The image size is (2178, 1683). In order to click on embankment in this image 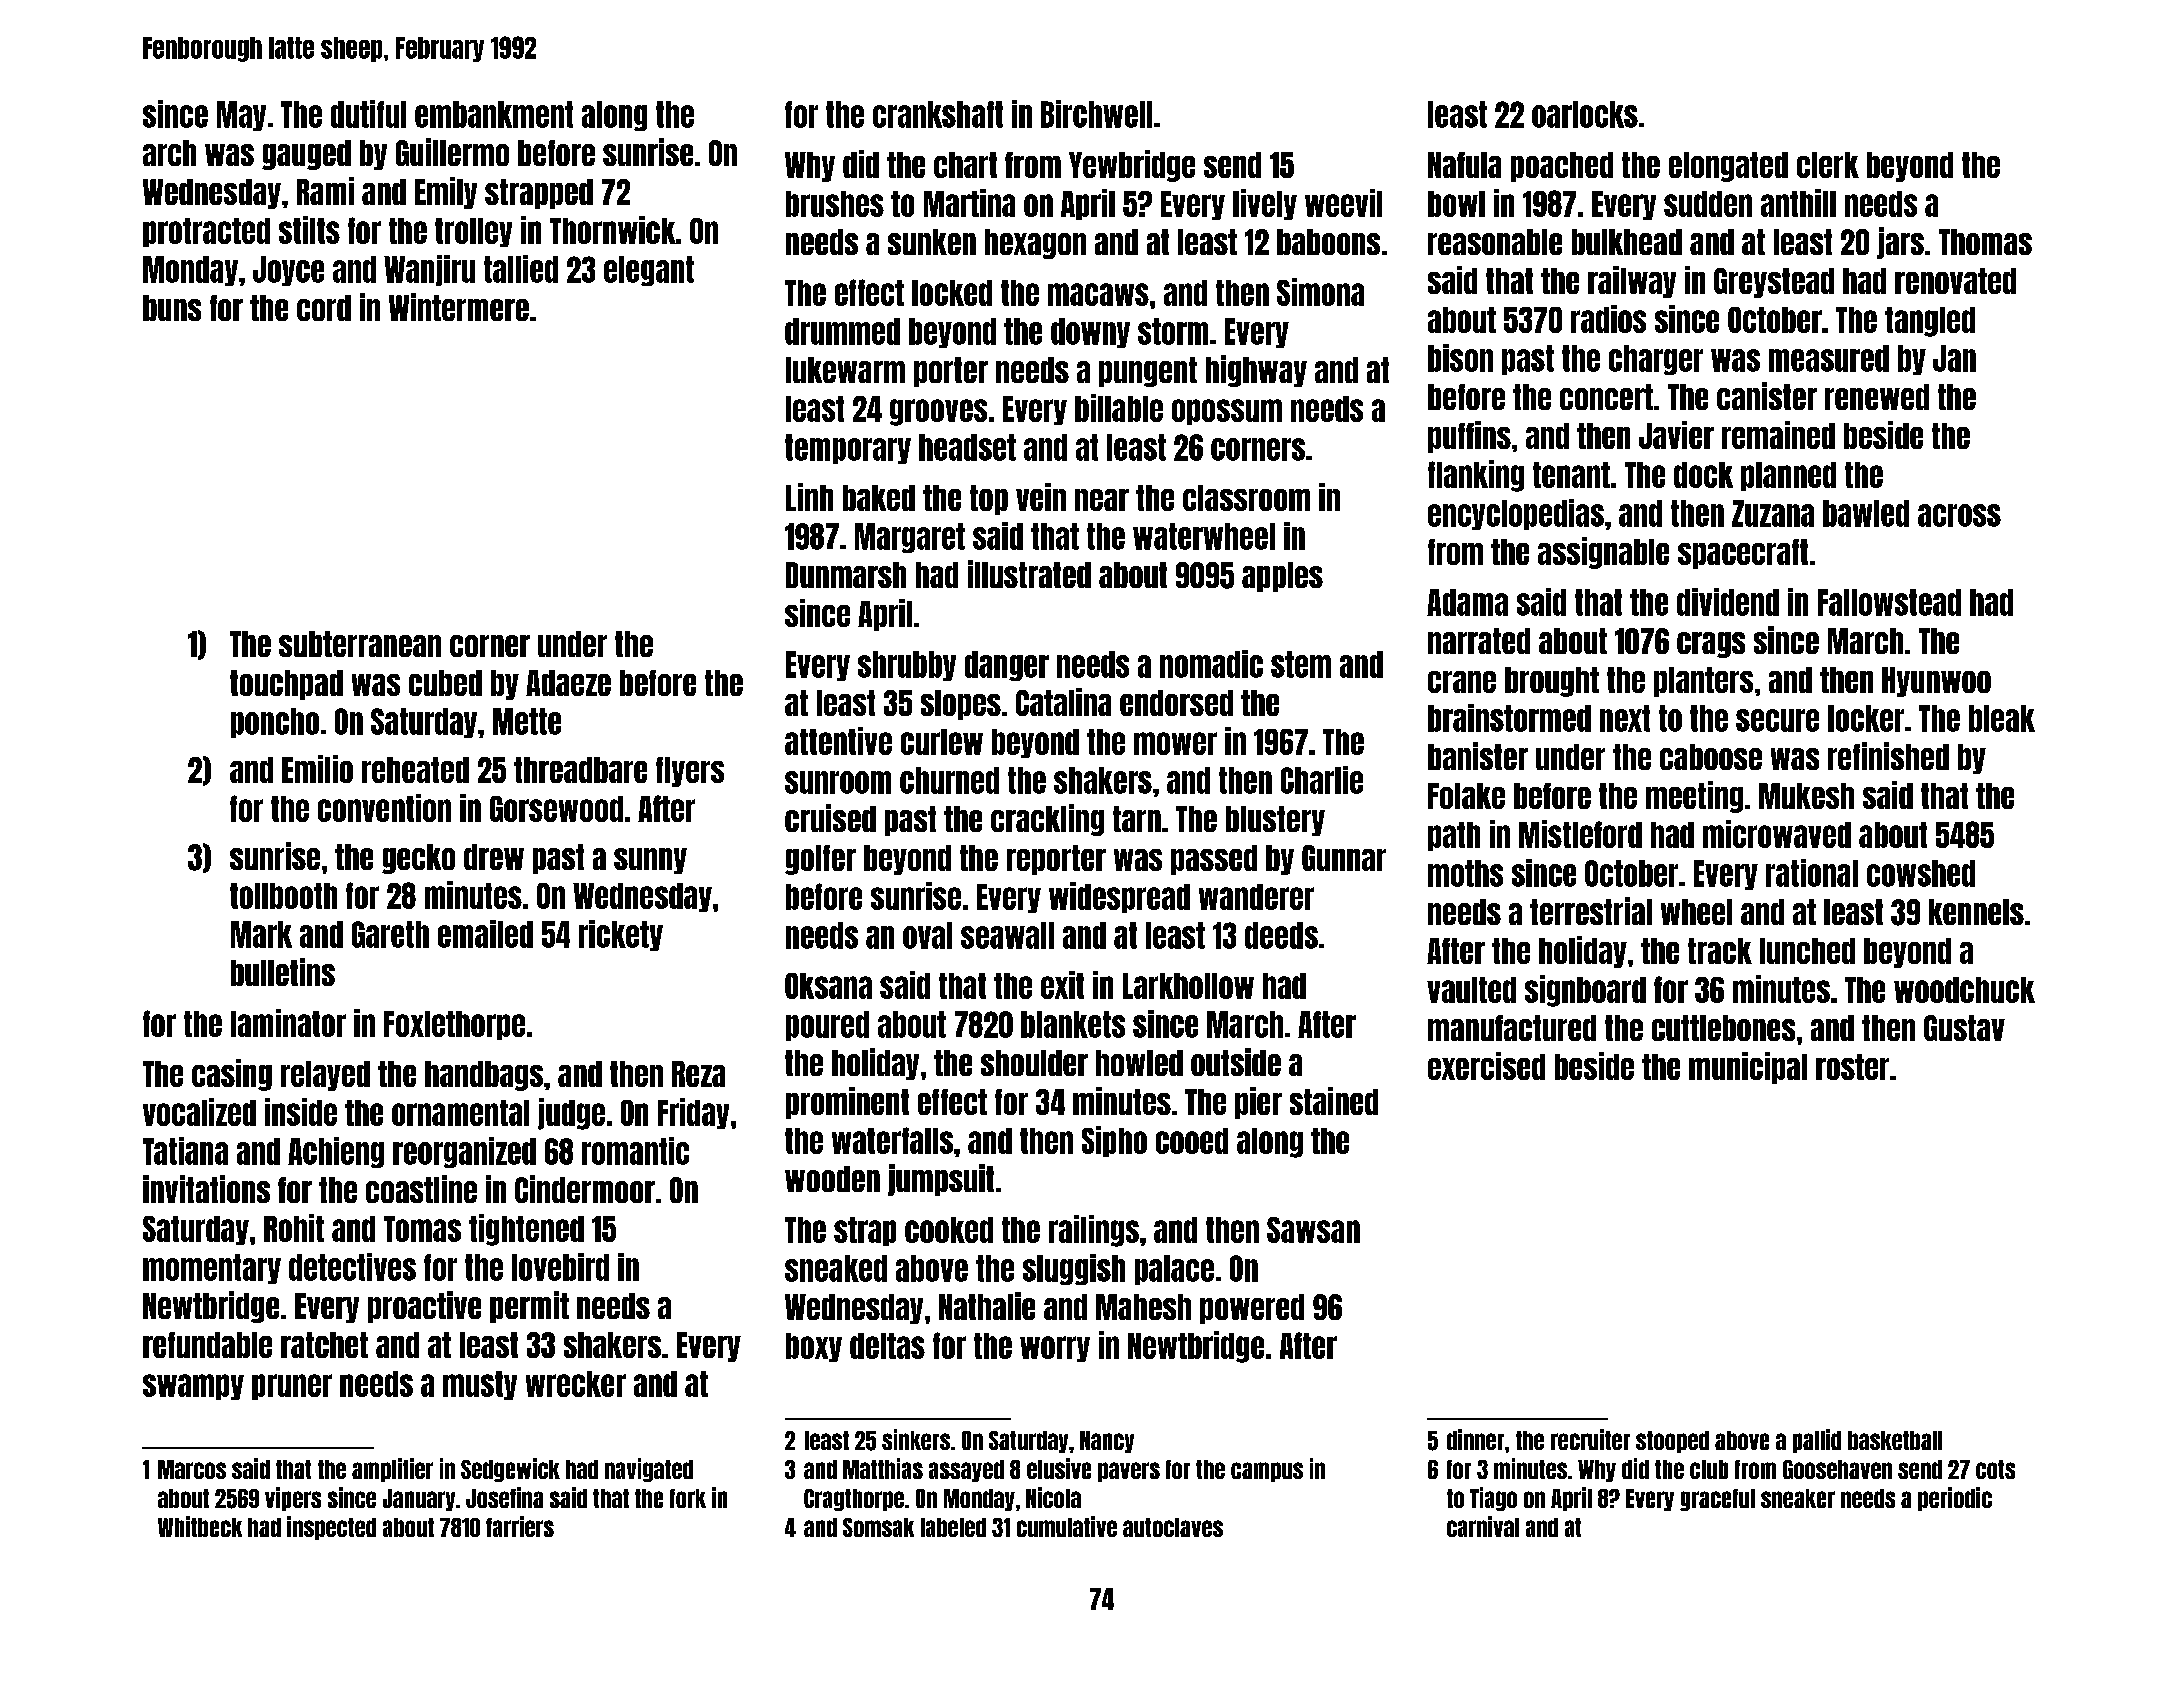, I will do `click(494, 114)`.
